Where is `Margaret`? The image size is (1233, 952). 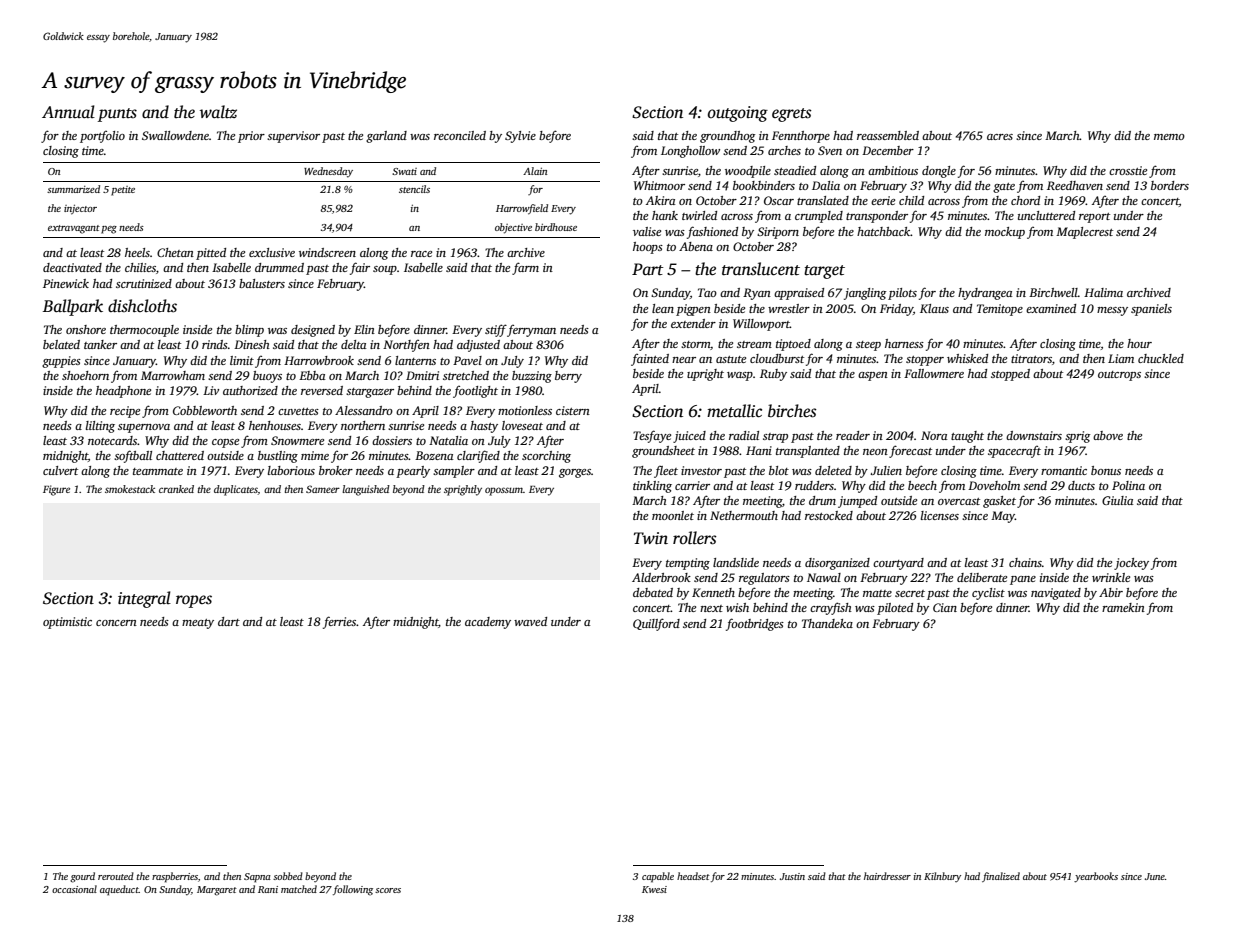 Margaret is located at coordinates (217, 891).
